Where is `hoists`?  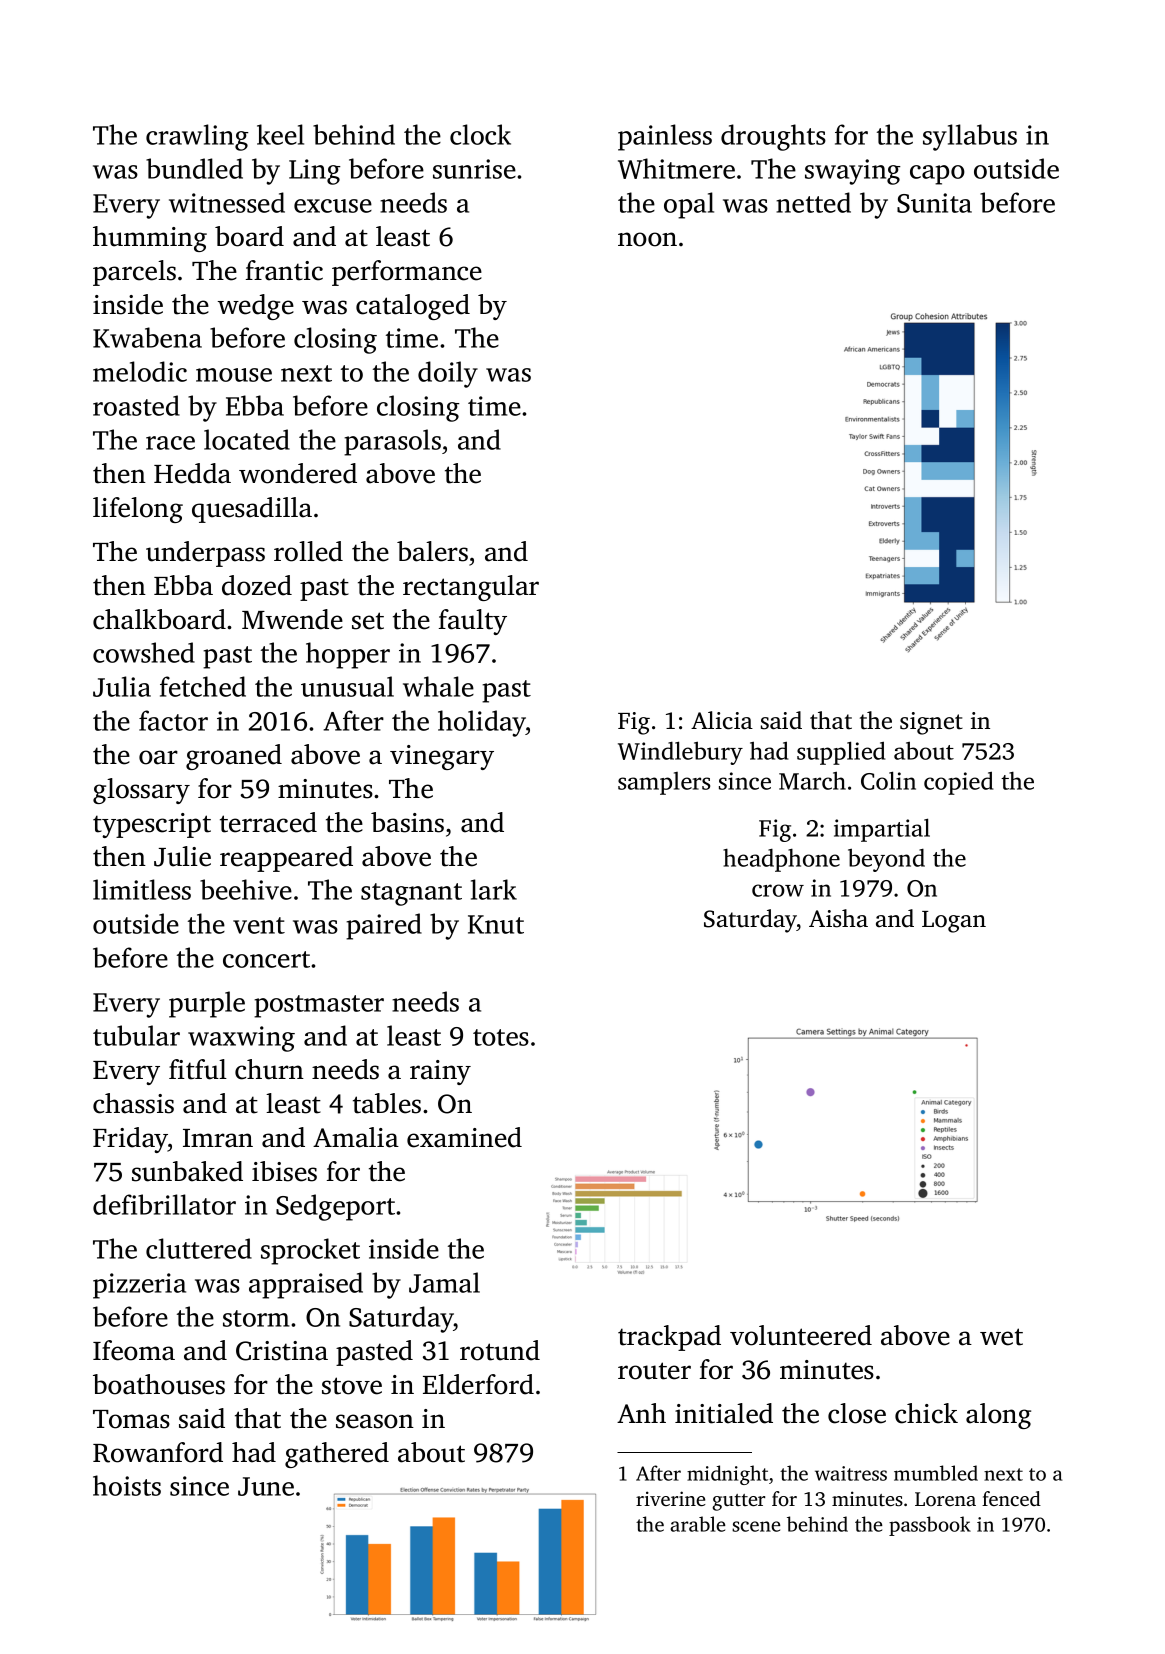
hoists is located at coordinates (127, 1485).
